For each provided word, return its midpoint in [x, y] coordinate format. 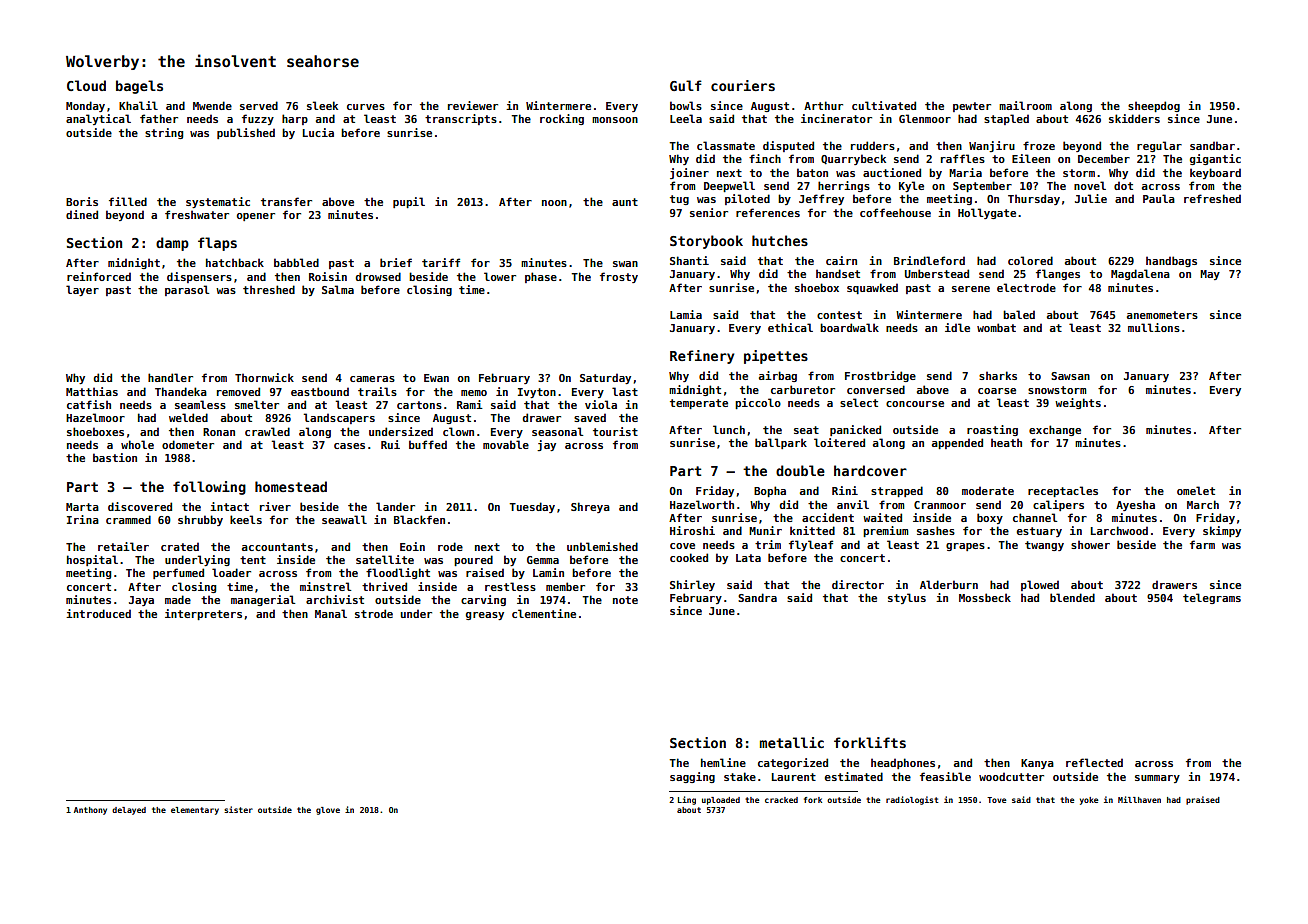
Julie [1091, 198]
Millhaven [1139, 799]
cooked [689, 557]
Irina [83, 519]
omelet [1196, 490]
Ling [687, 800]
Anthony [90, 811]
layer [82, 290]
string [164, 133]
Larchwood [1119, 530]
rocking [562, 119]
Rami [470, 404]
